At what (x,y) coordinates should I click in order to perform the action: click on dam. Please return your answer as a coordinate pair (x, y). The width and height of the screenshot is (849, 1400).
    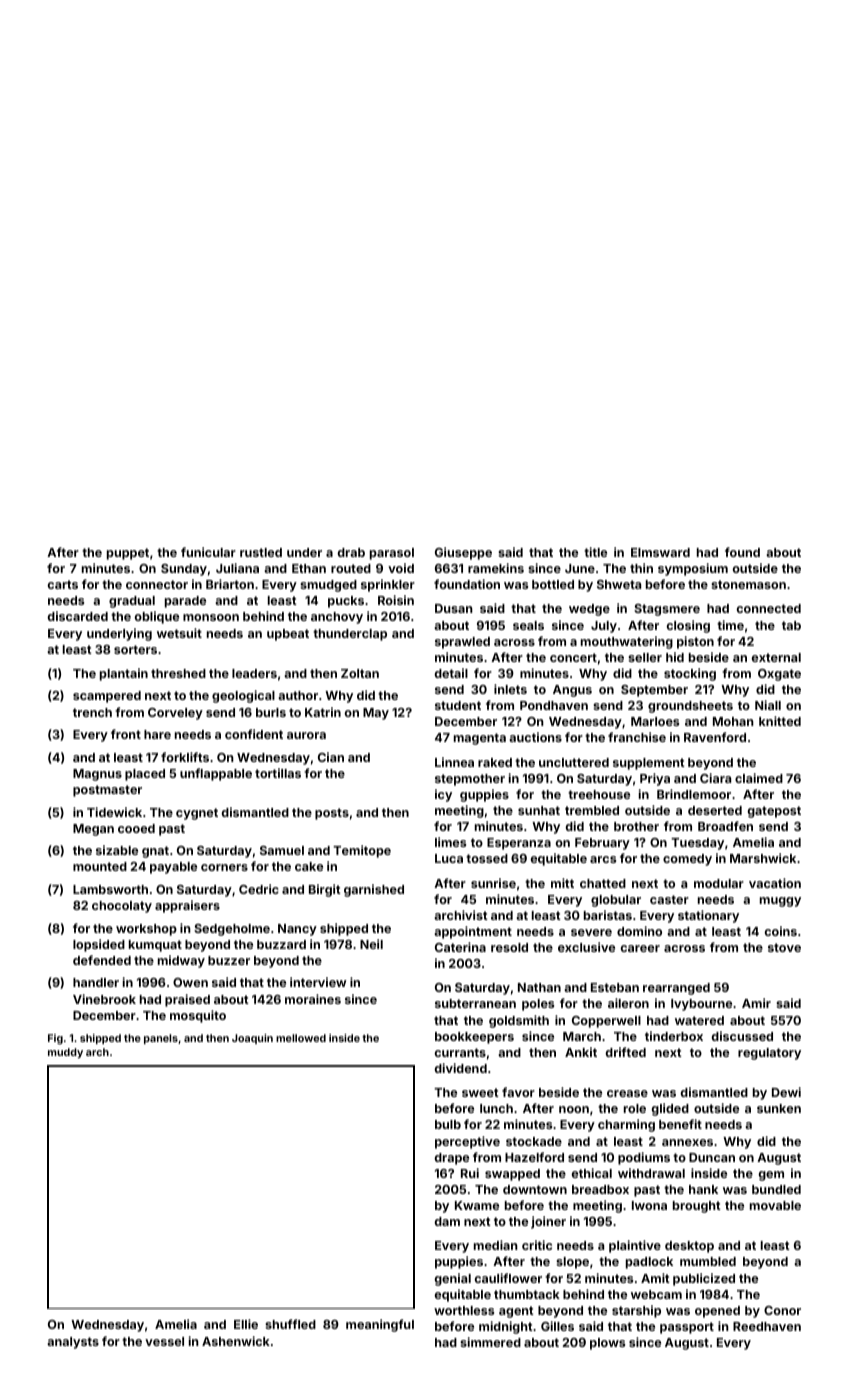
    Looking at the image, I should click on (447, 1221).
